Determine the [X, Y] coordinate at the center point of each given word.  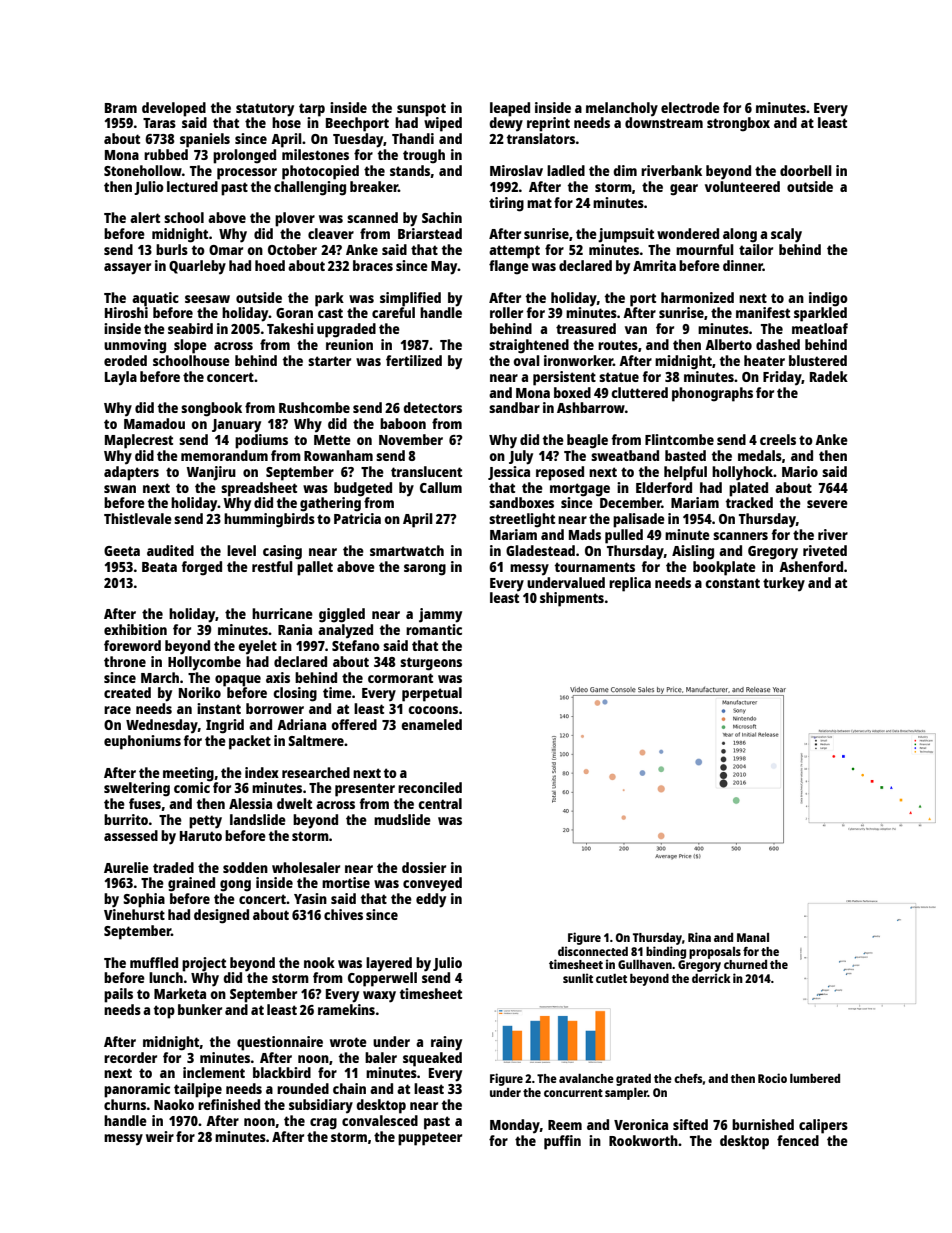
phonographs [712, 394]
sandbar [514, 407]
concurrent [573, 1093]
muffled [154, 962]
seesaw [207, 299]
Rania [295, 629]
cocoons [433, 710]
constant [732, 583]
